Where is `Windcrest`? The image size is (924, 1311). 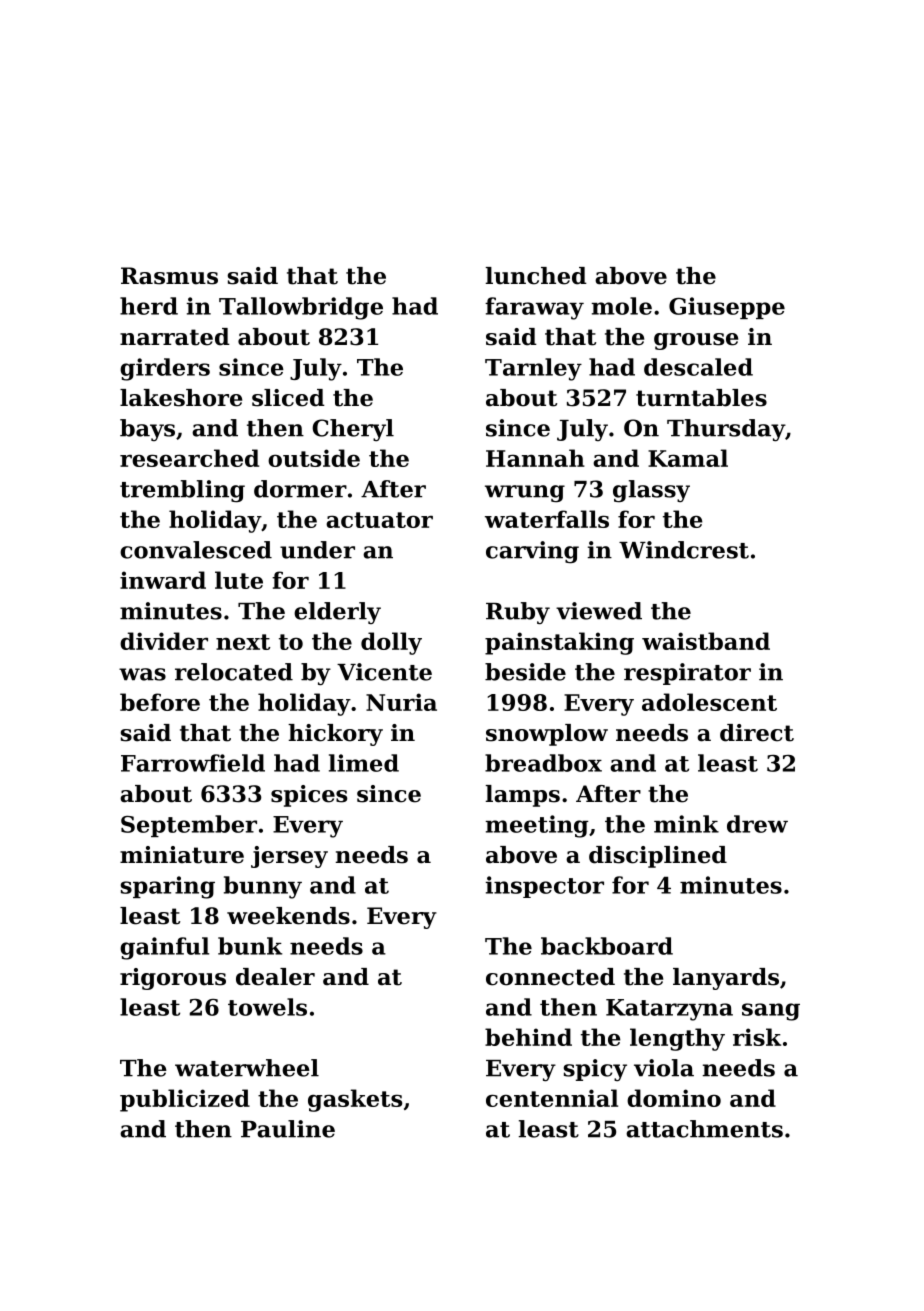 Windcrest is located at coordinates (684, 550).
